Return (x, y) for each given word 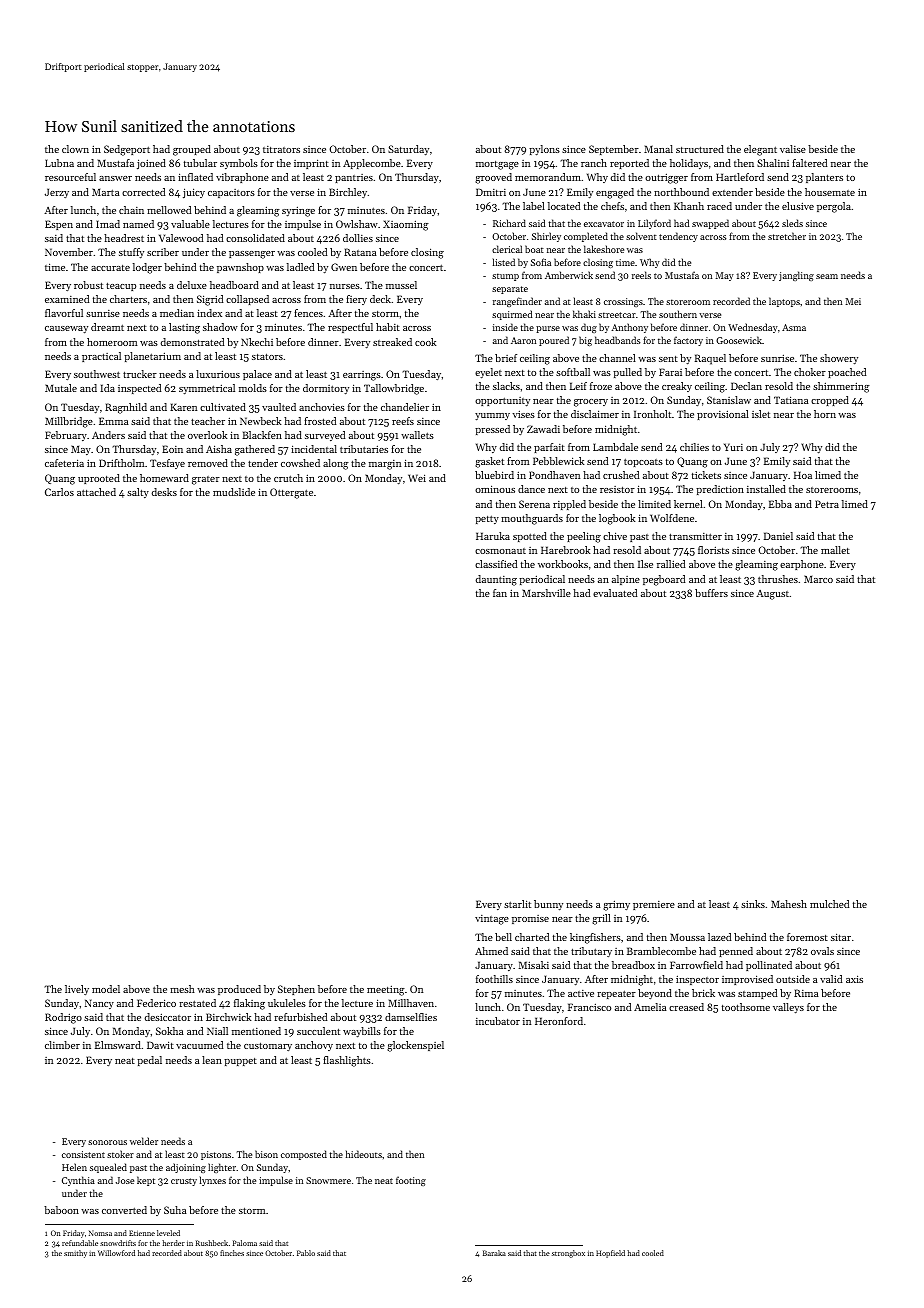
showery (839, 359)
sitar (841, 937)
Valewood (181, 238)
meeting (386, 990)
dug (589, 328)
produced (239, 990)
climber (62, 1045)
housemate (830, 192)
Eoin (172, 449)
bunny (548, 905)
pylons (544, 150)
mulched (829, 904)
